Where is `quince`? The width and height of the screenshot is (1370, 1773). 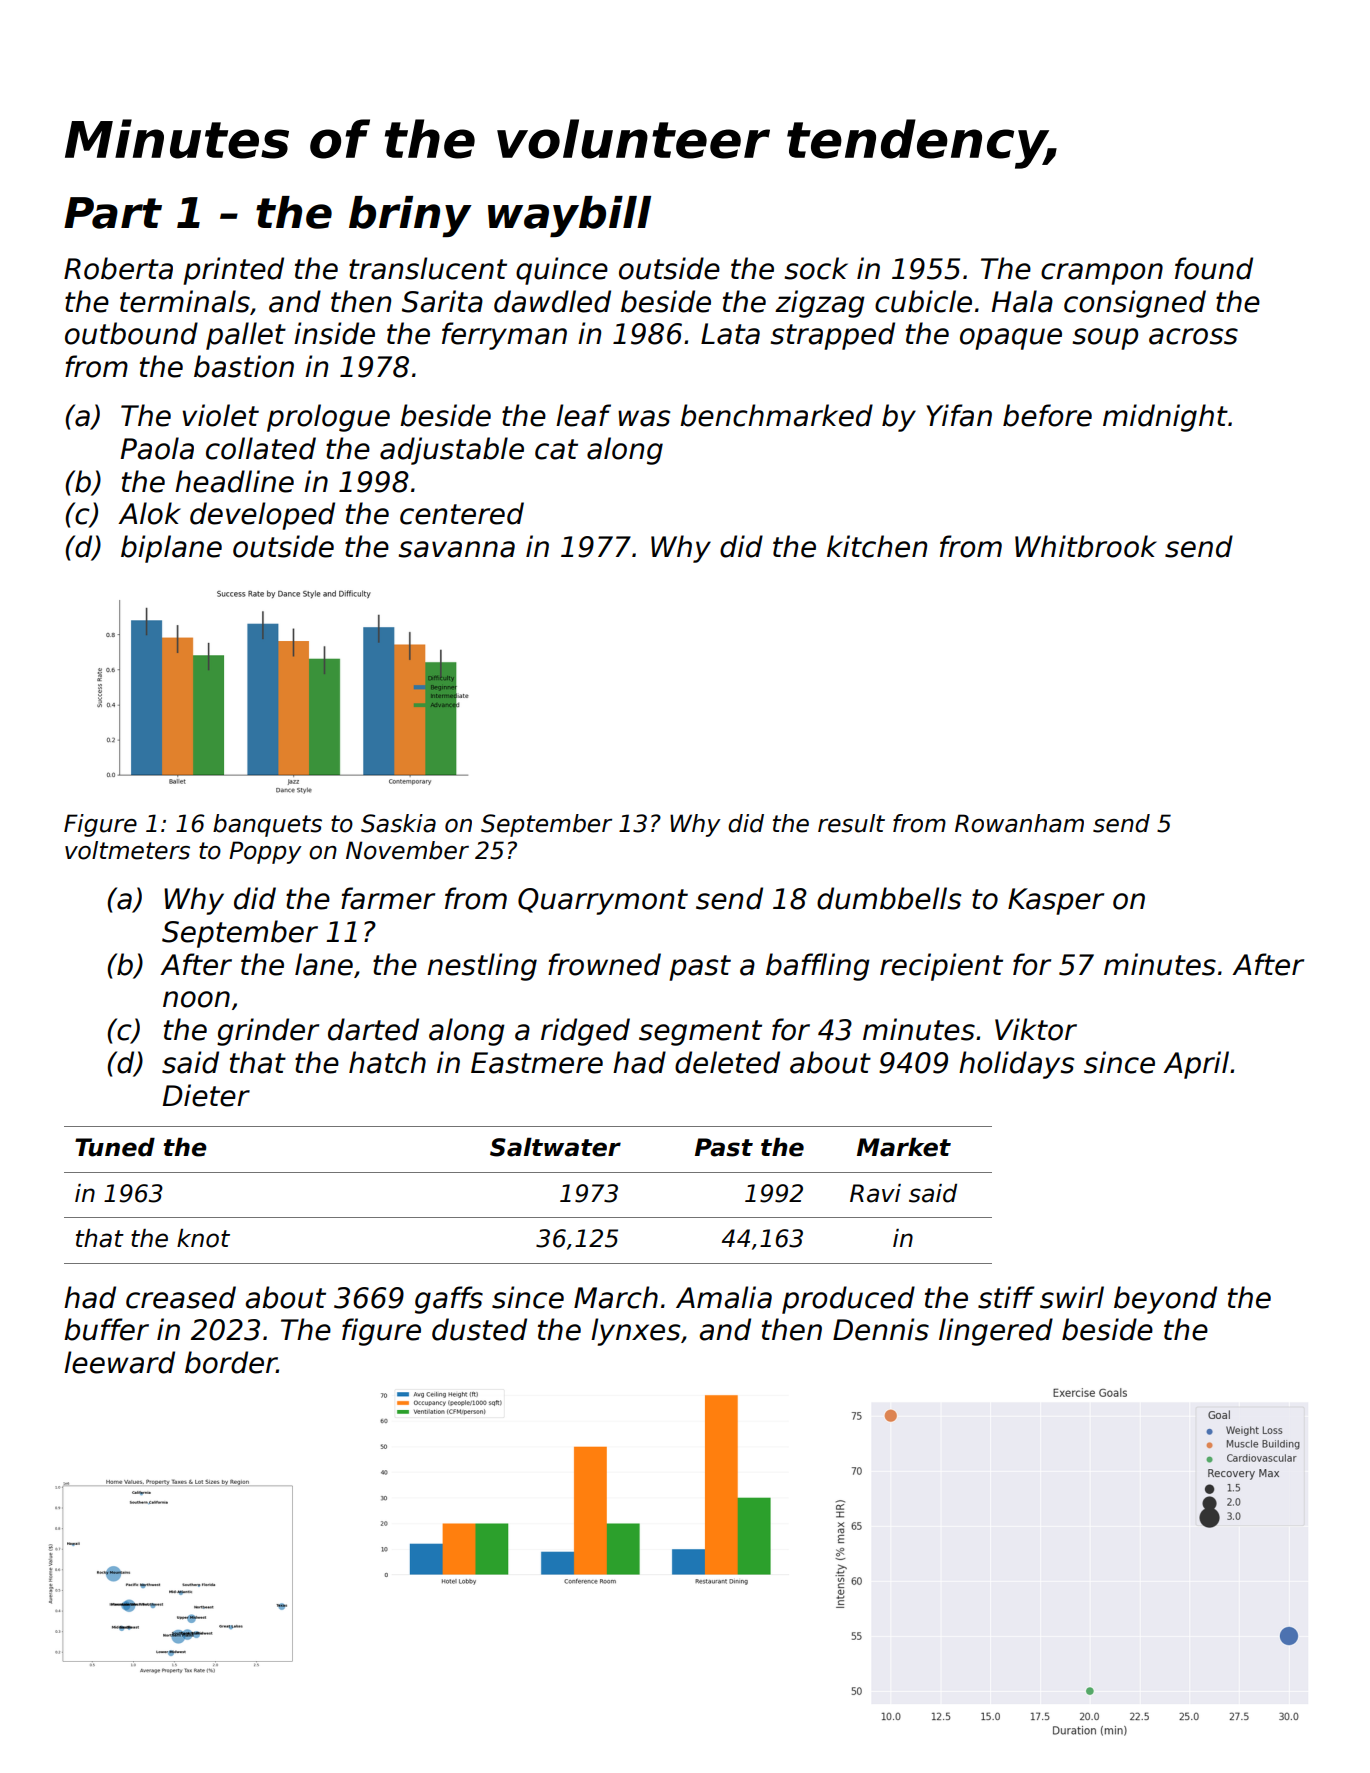 quince is located at coordinates (562, 271).
